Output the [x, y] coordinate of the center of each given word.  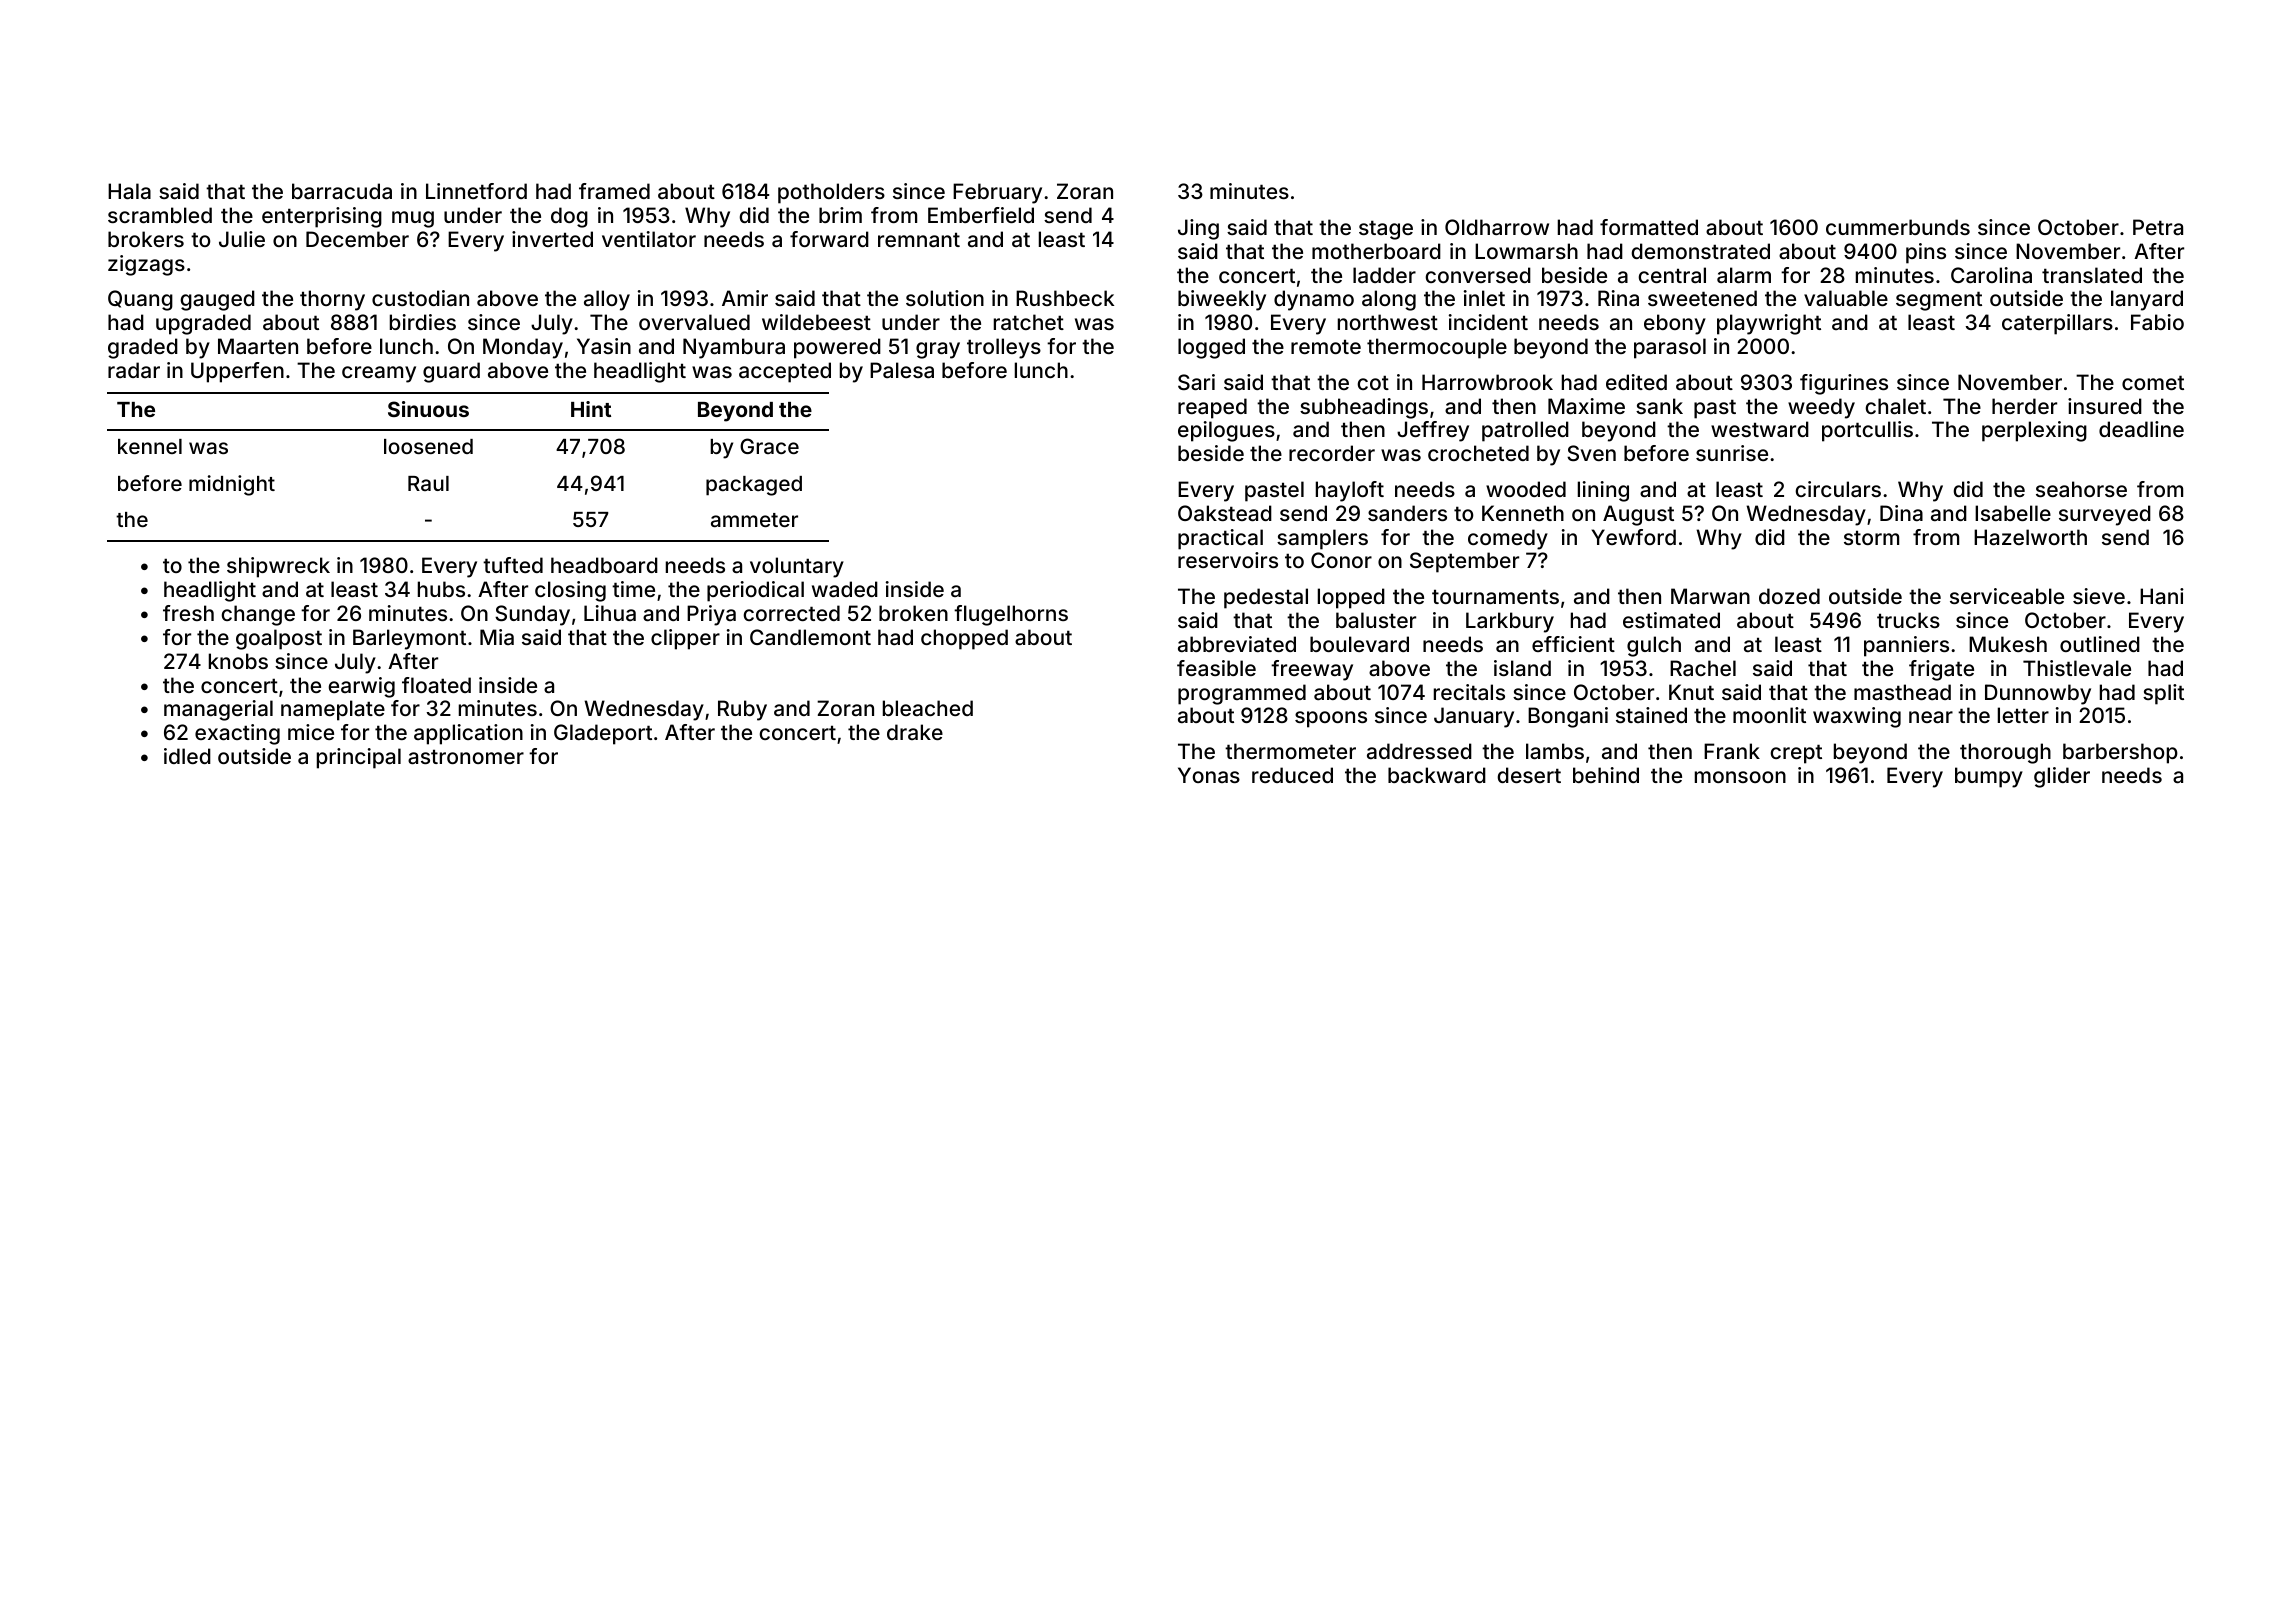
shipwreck [278, 567]
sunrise [1732, 453]
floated [436, 685]
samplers [1322, 539]
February [997, 193]
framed [614, 191]
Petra [2158, 227]
